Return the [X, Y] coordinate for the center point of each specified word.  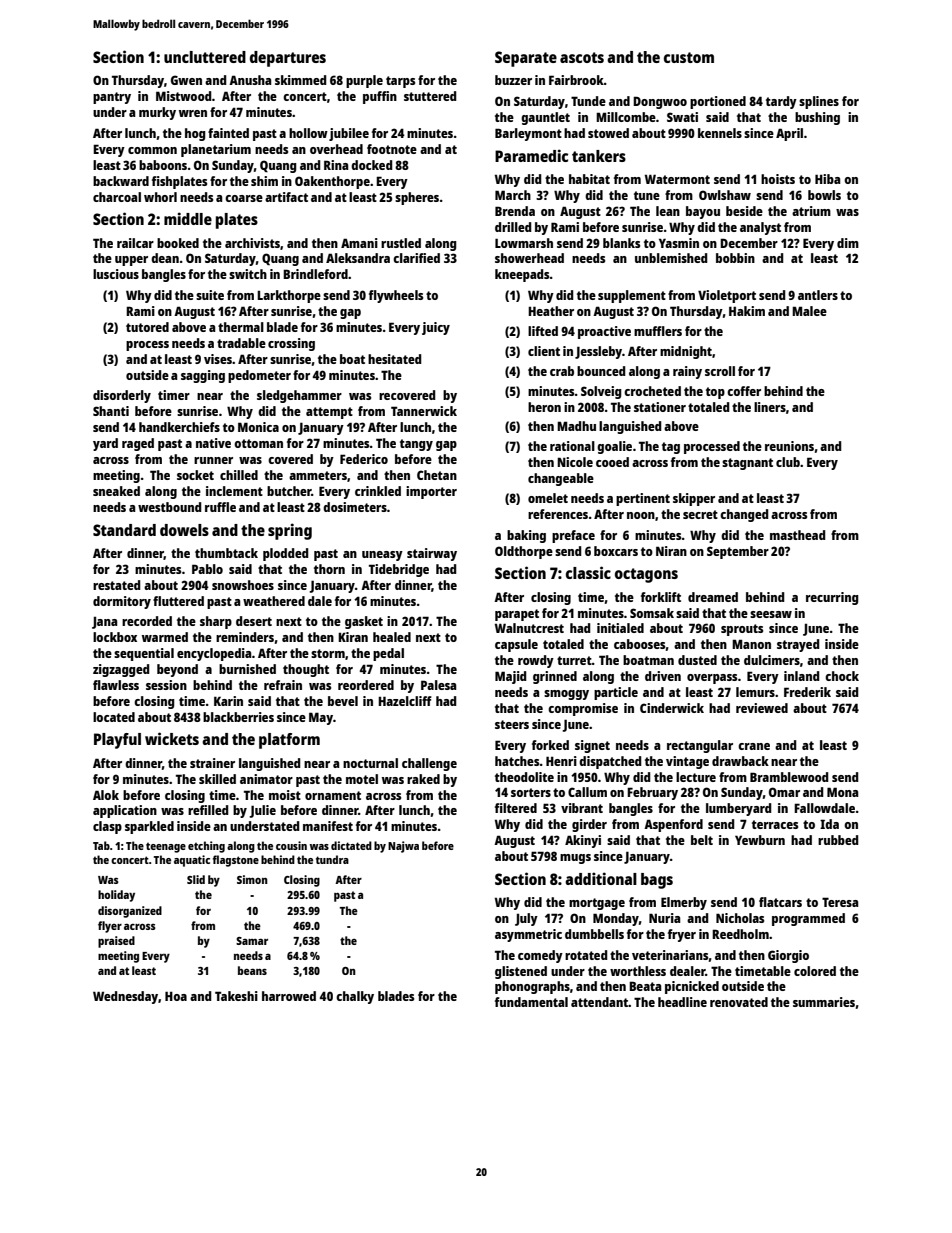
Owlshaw [725, 195]
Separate [526, 59]
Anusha [250, 80]
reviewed [762, 708]
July [526, 919]
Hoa [176, 996]
